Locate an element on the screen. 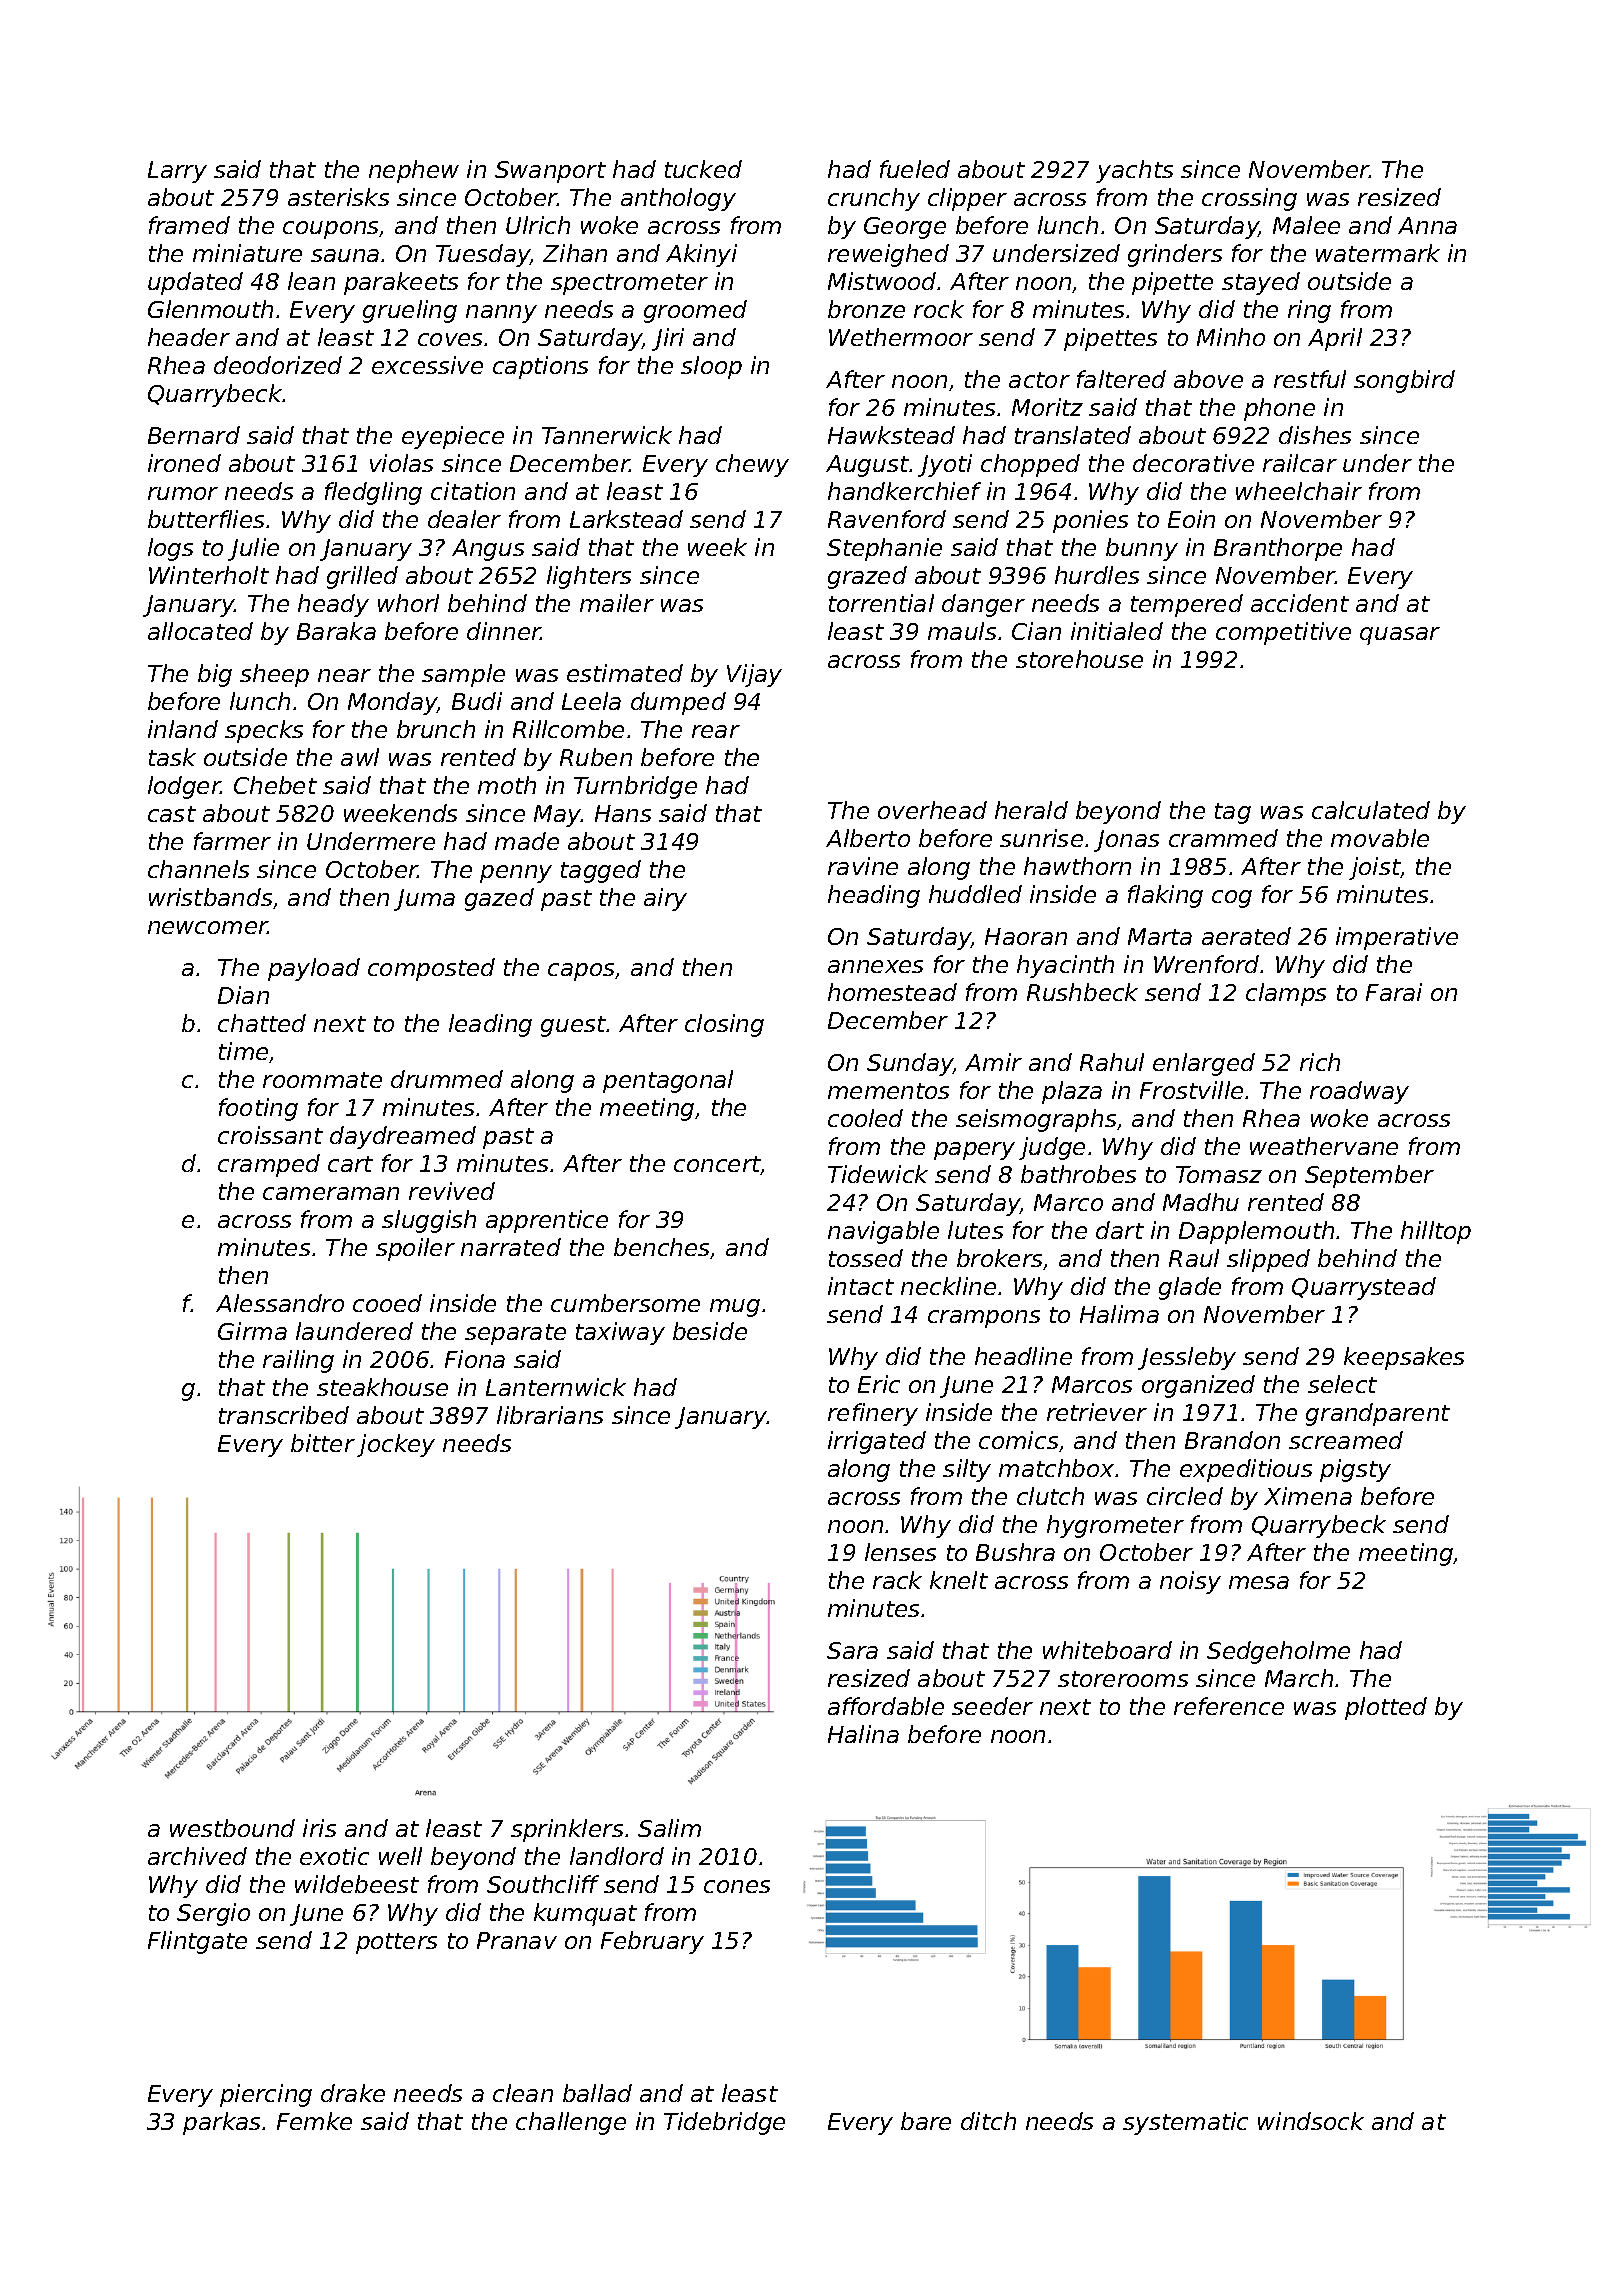 The image size is (1620, 2292). Chebet is located at coordinates (275, 785).
